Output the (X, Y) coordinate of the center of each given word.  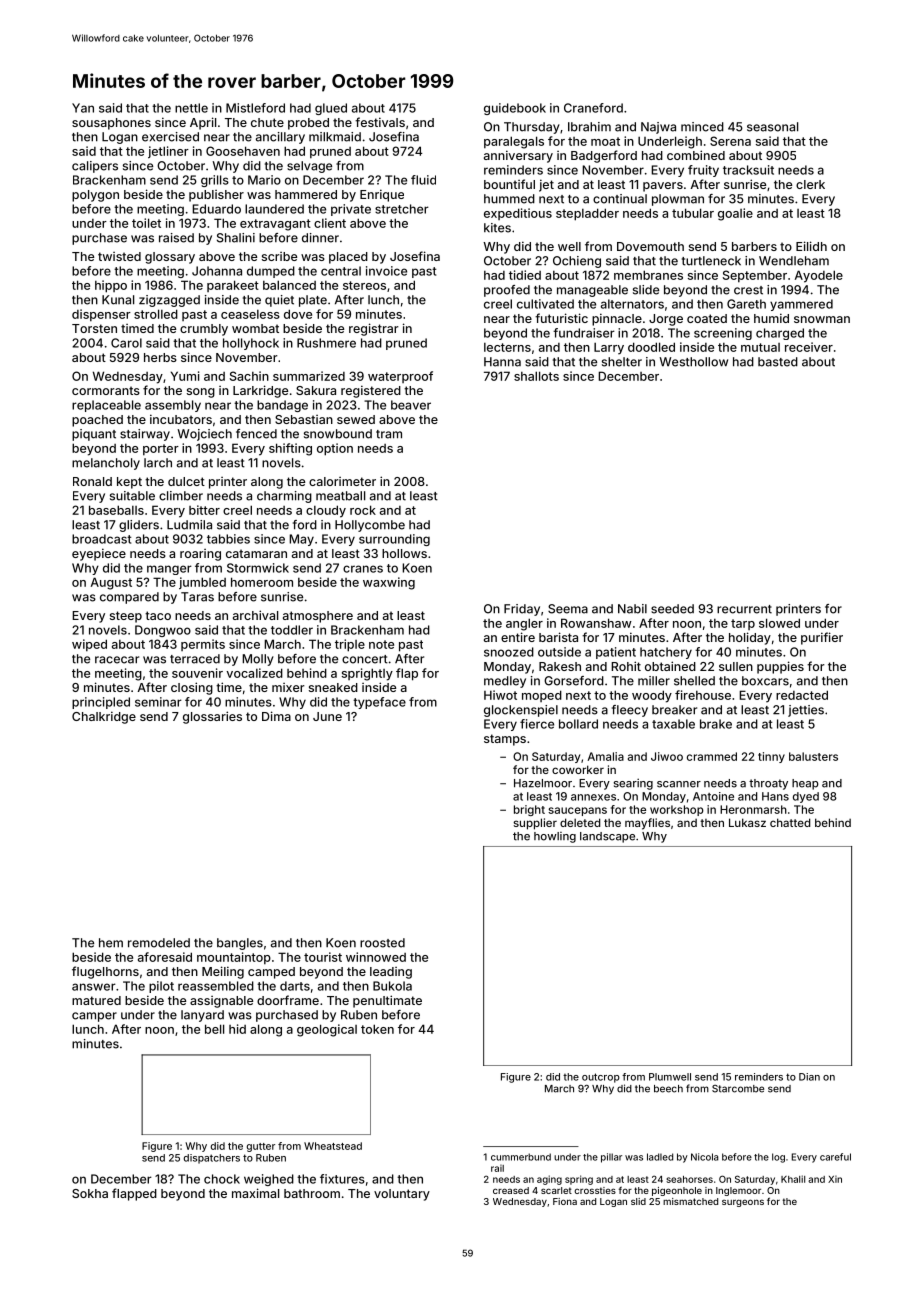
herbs (160, 357)
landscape (607, 837)
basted (778, 362)
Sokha (90, 1193)
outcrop (601, 1078)
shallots (536, 376)
